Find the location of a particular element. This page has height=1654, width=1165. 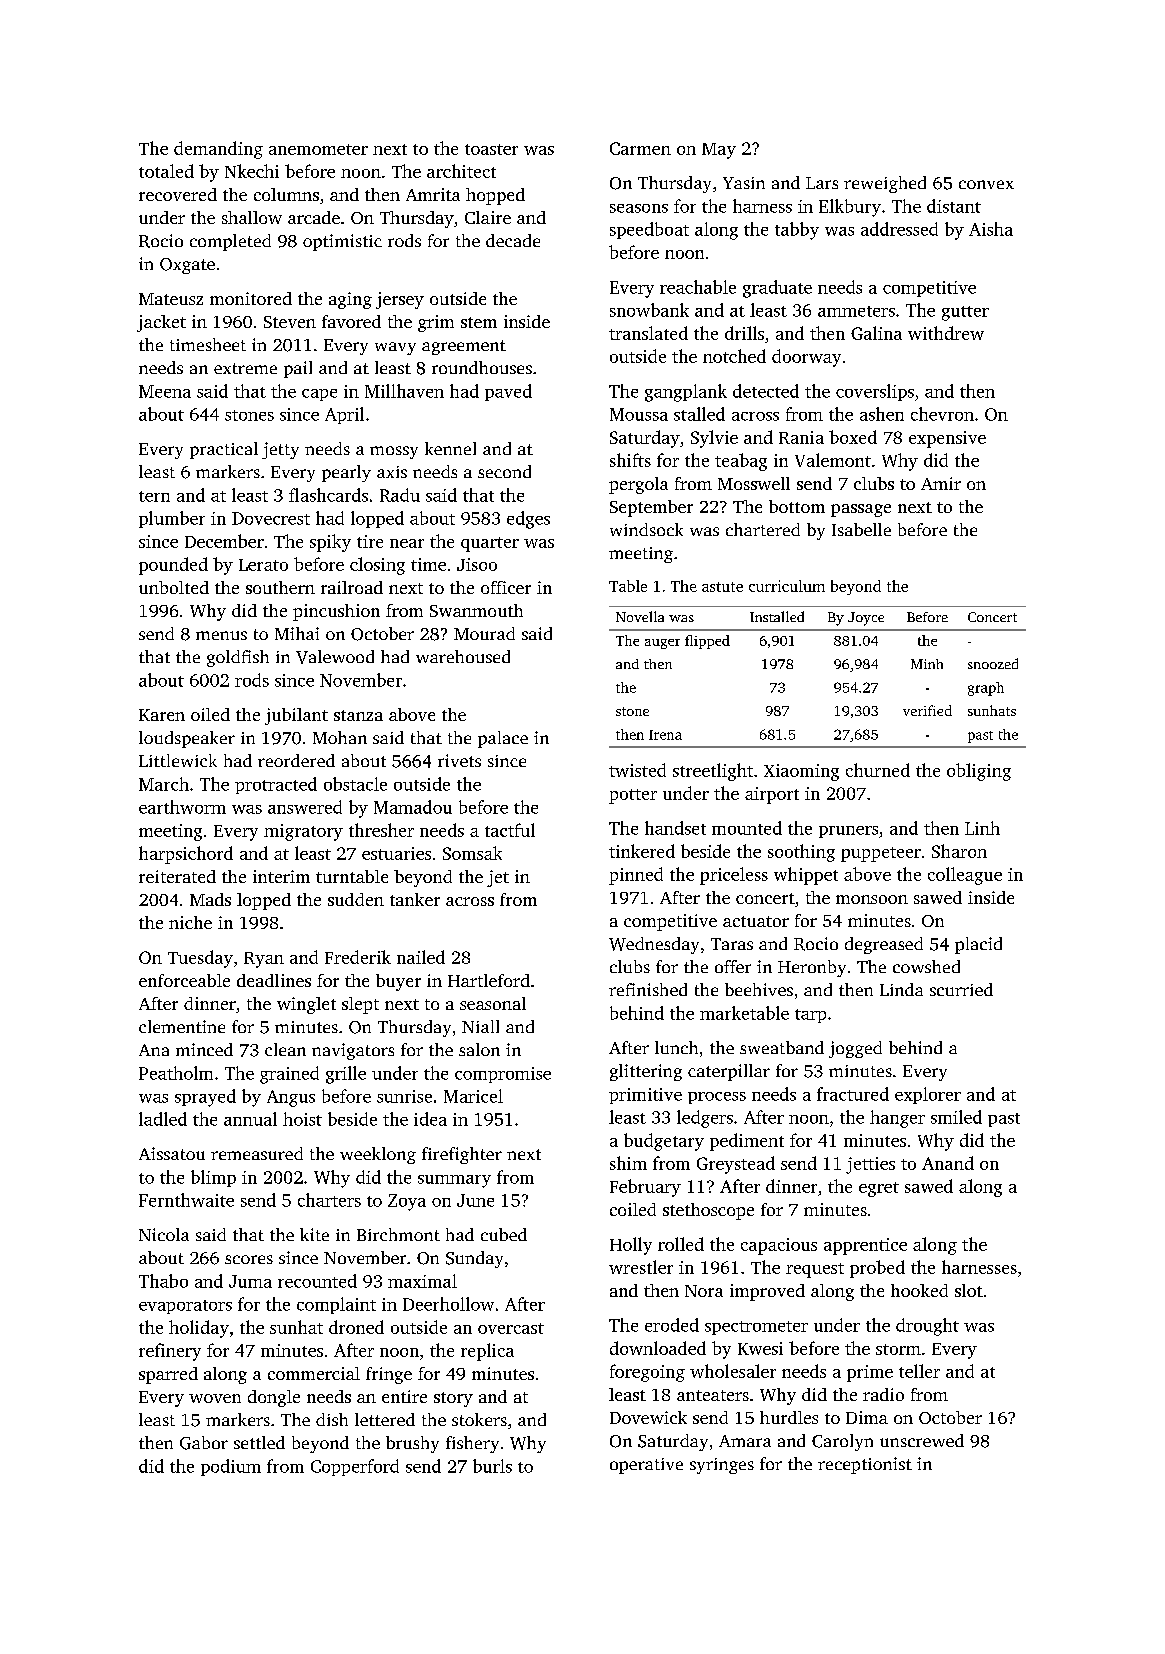

droned is located at coordinates (356, 1327).
